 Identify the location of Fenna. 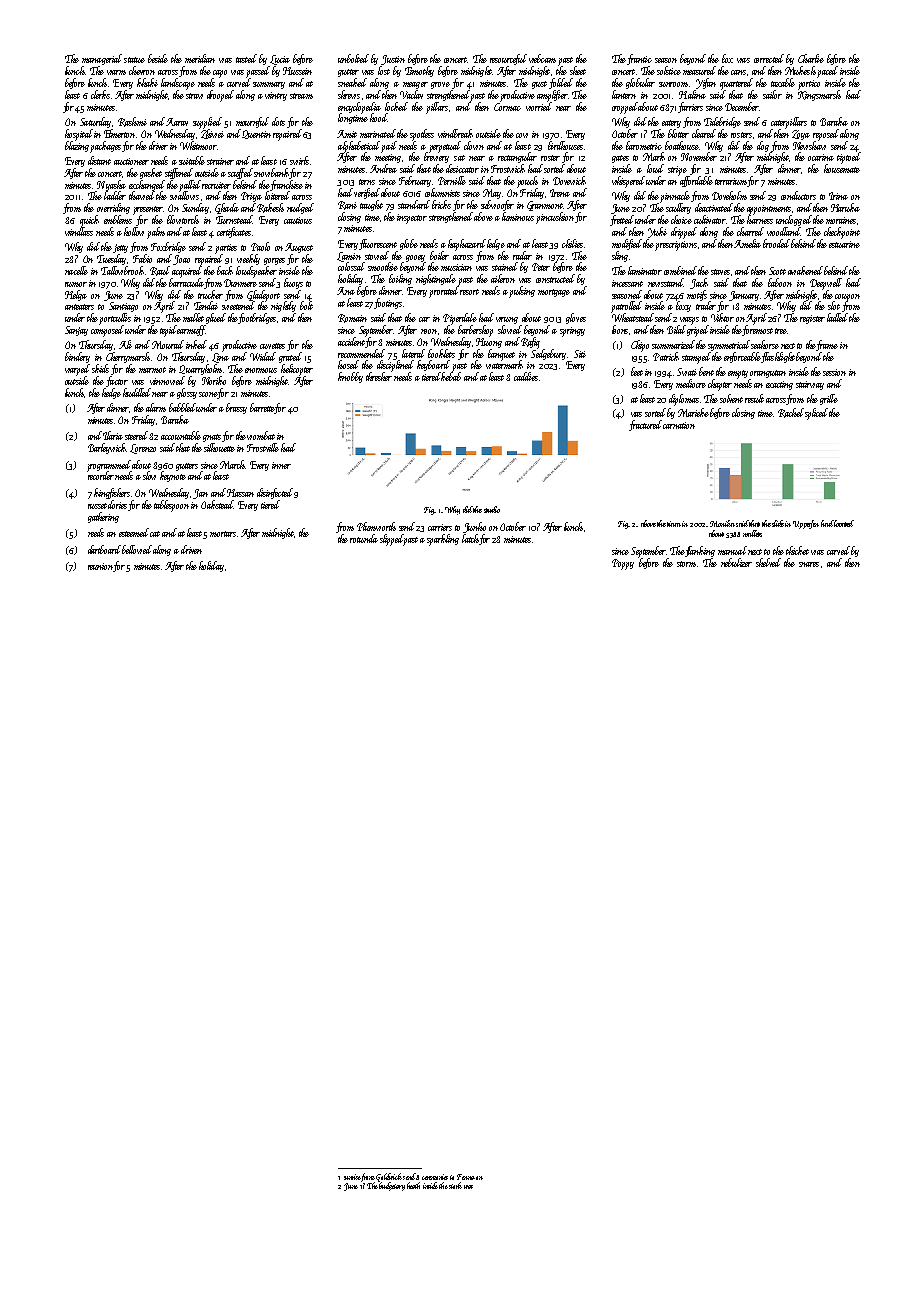
(466, 1177).
